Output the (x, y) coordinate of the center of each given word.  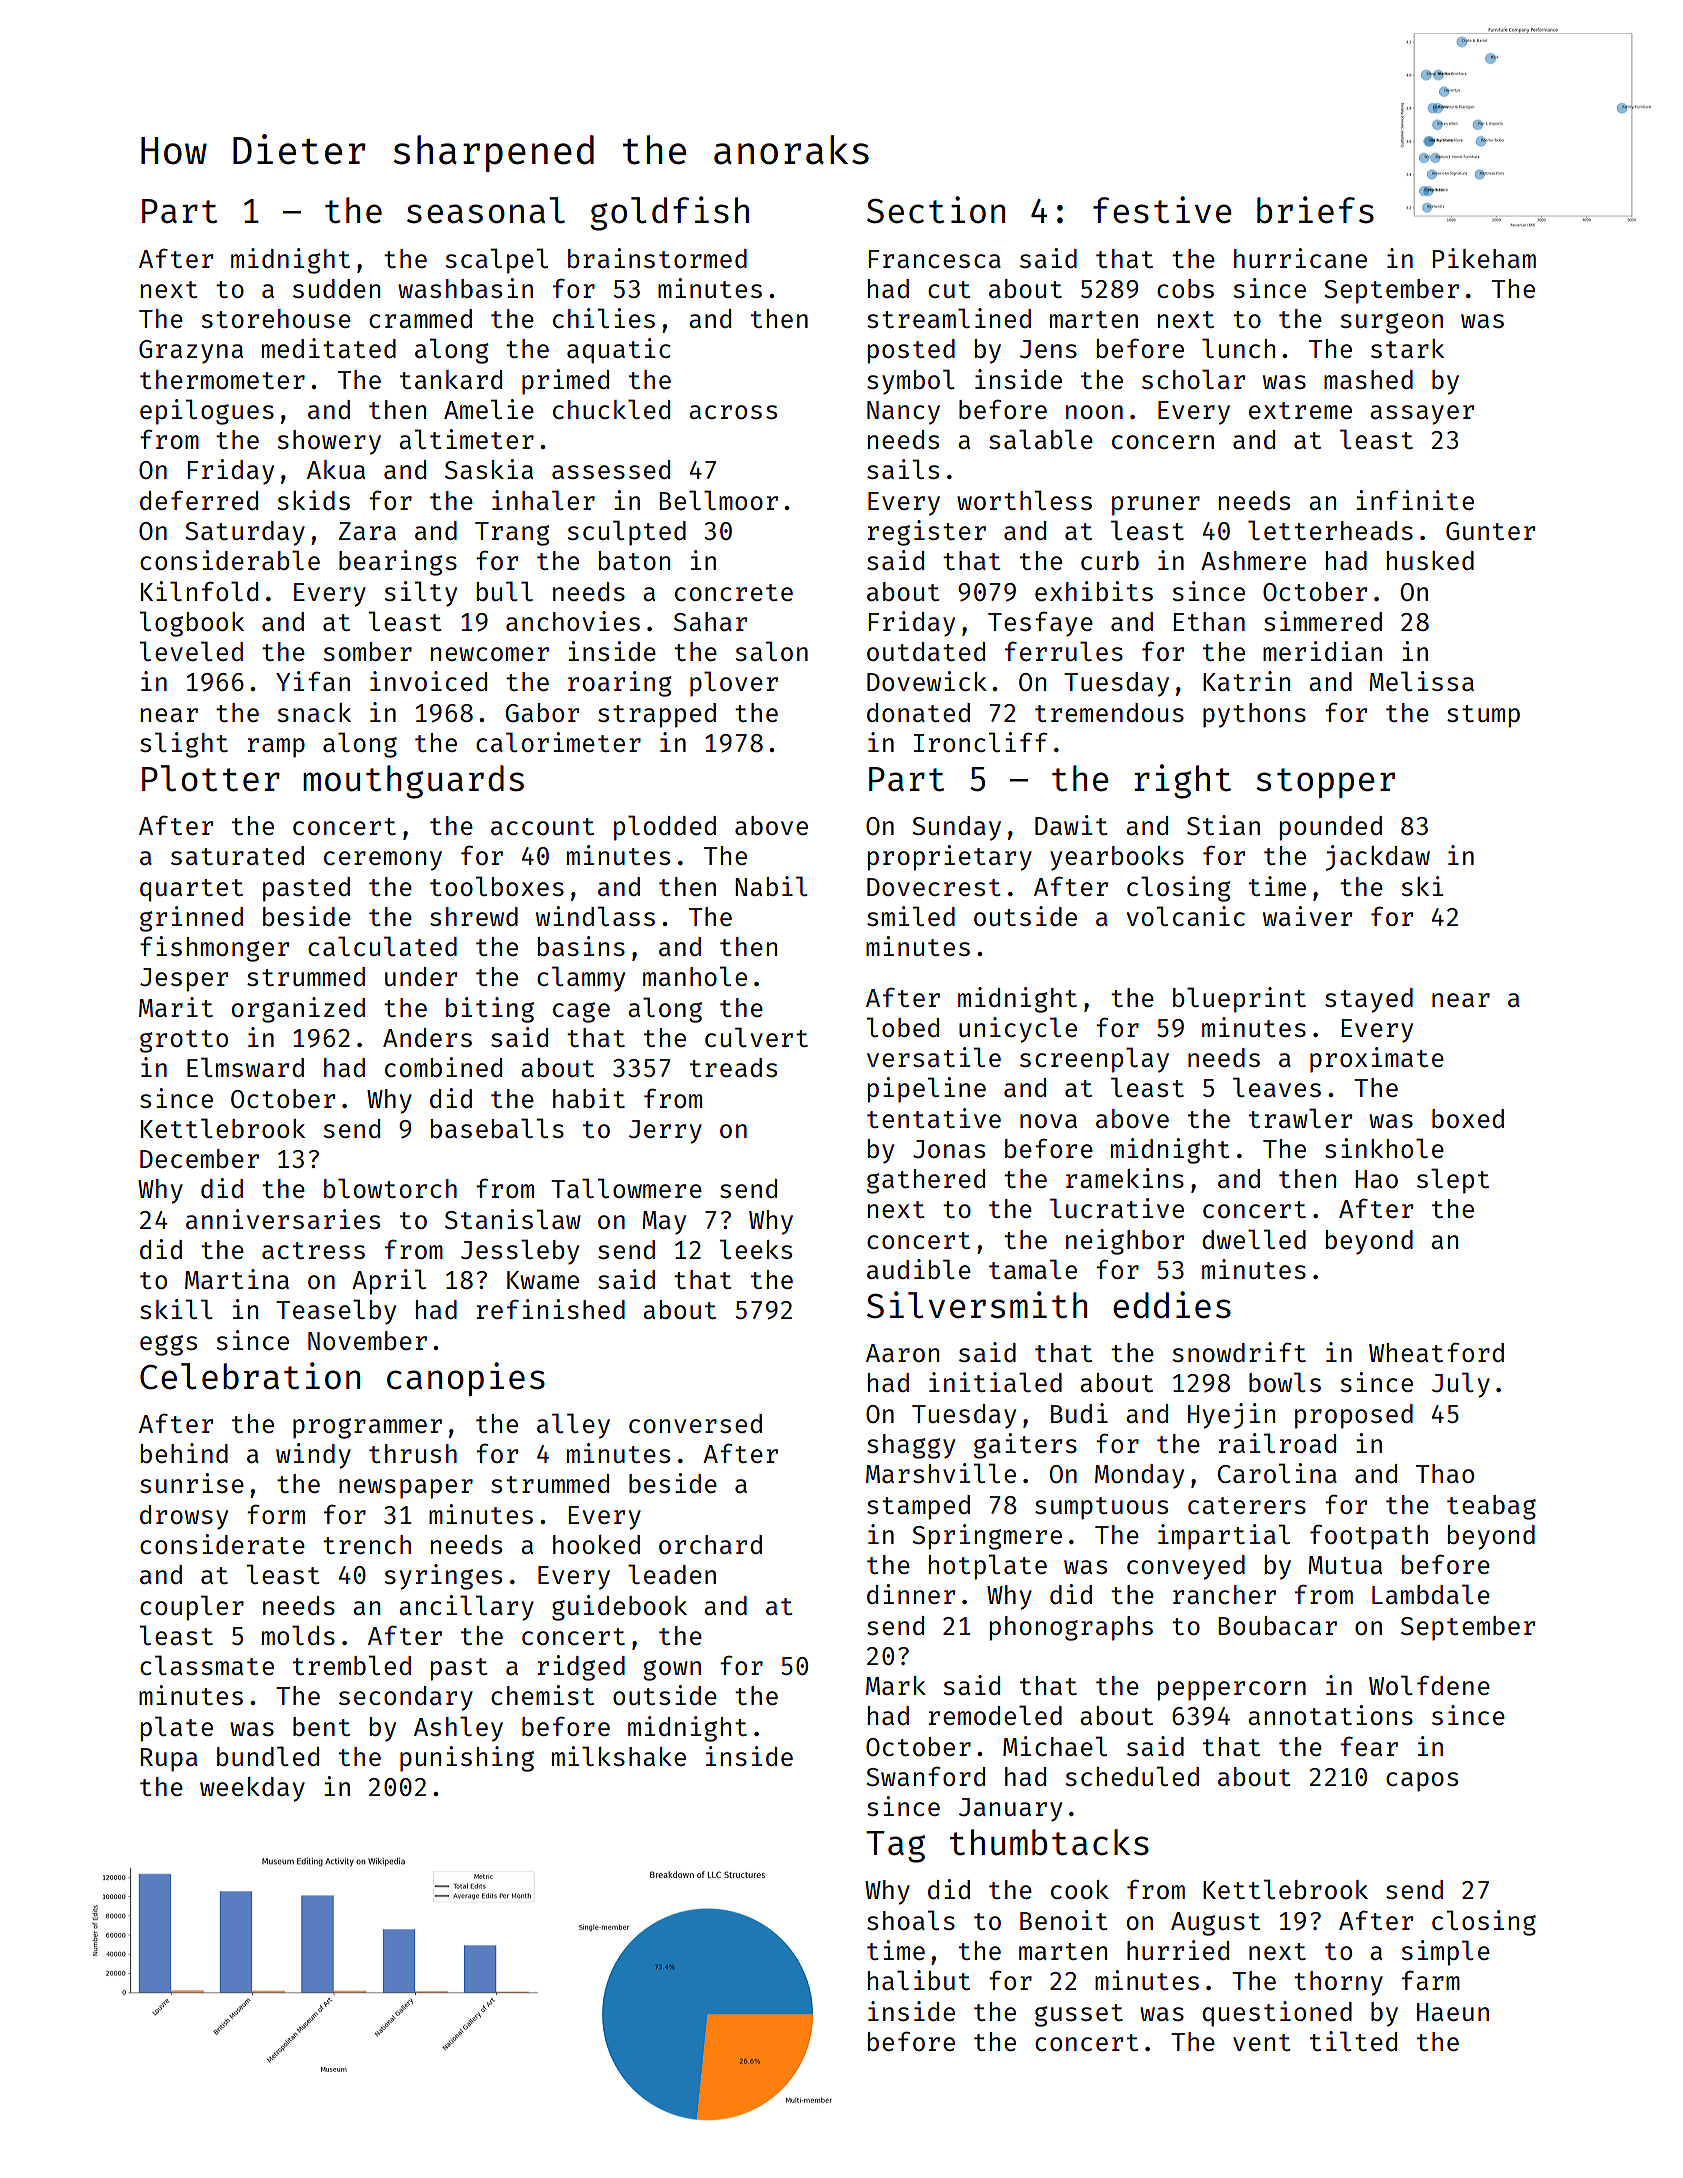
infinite (1415, 500)
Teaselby (336, 1312)
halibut (919, 1980)
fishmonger (214, 949)
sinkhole (1384, 1148)
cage (581, 1012)
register (927, 533)
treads (733, 1067)
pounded (1331, 828)
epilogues (207, 412)
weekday (252, 1789)
